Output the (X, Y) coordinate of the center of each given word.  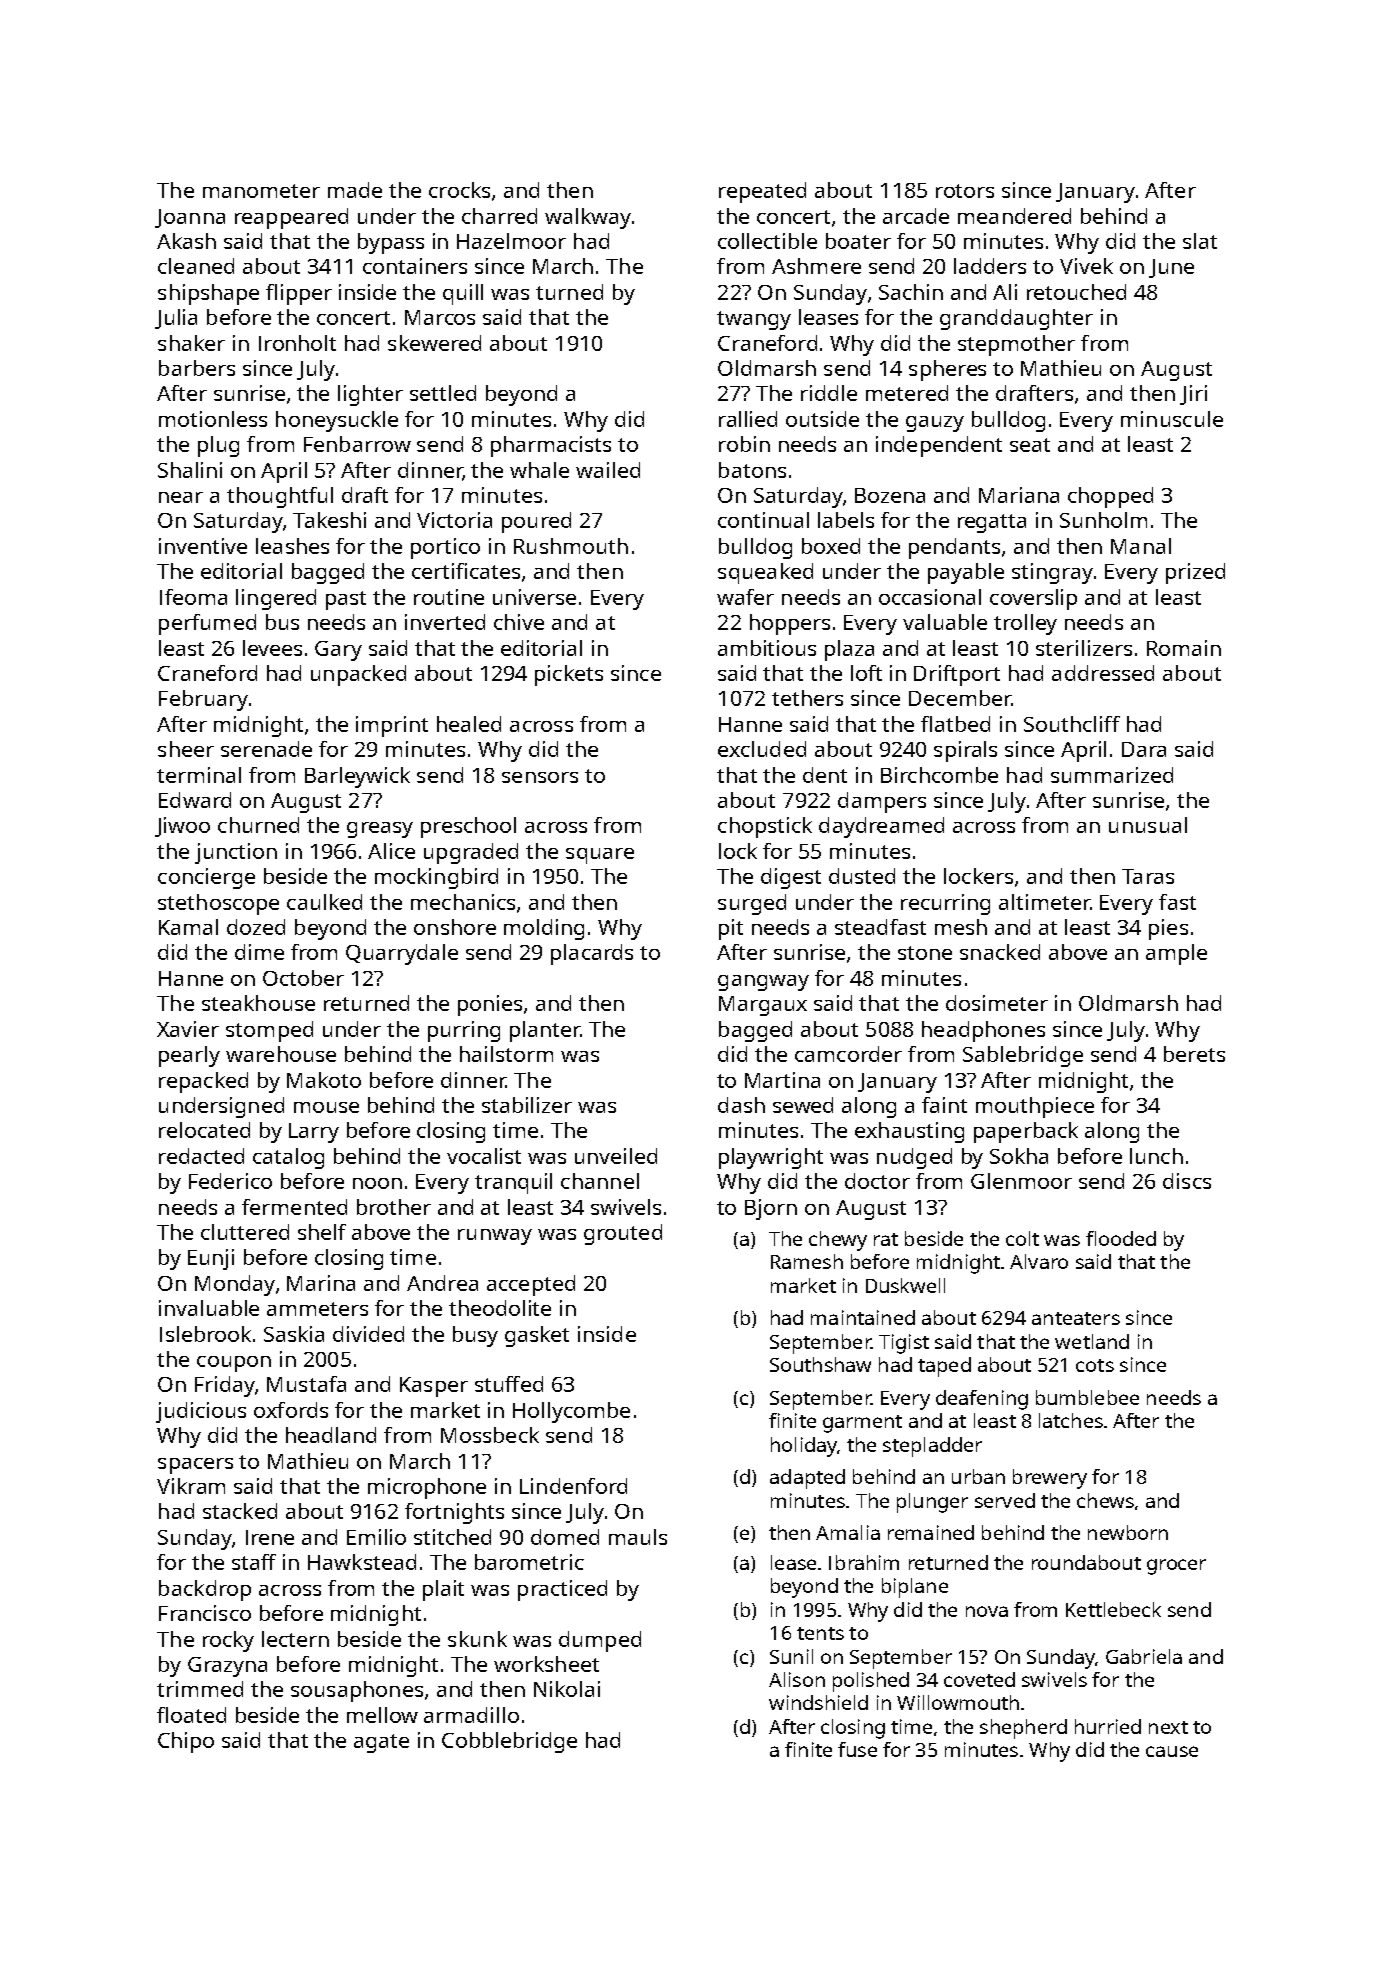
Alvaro (1039, 1261)
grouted (623, 1234)
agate (381, 1743)
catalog (288, 1158)
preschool (468, 827)
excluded (762, 749)
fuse (857, 1749)
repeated (762, 192)
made (355, 190)
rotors (965, 191)
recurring (945, 904)
